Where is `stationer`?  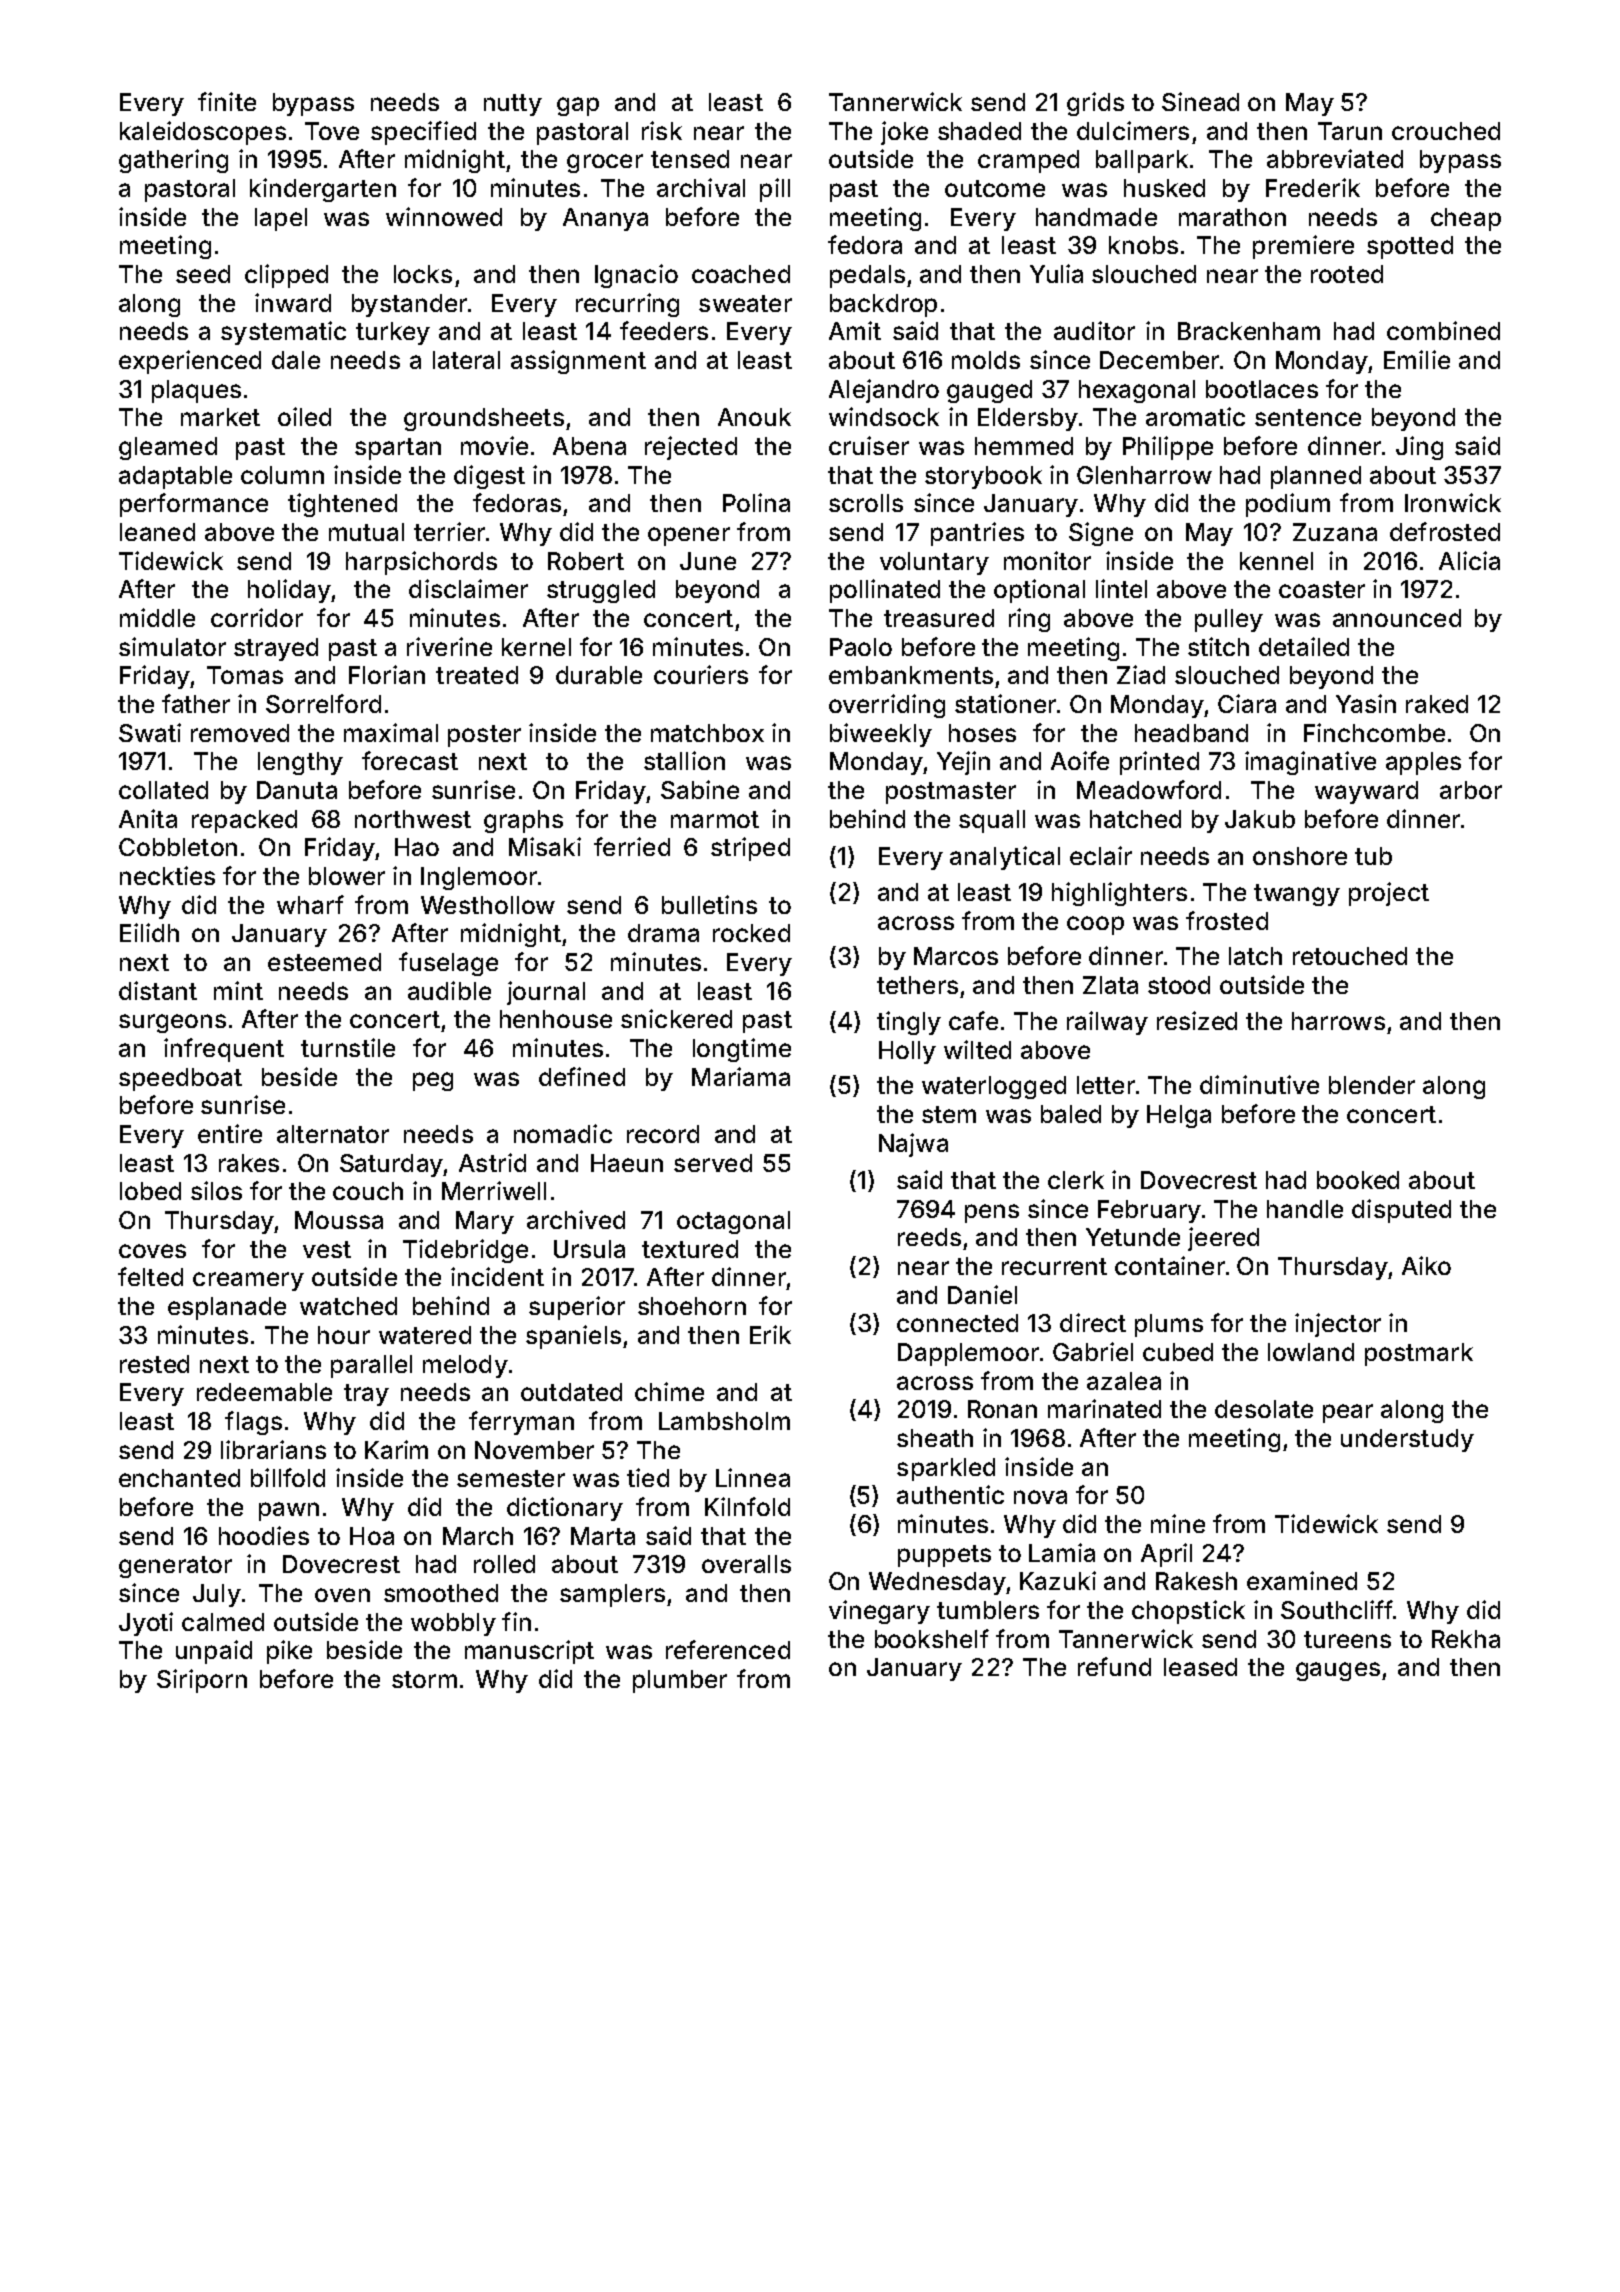
stationer is located at coordinates (1005, 703).
